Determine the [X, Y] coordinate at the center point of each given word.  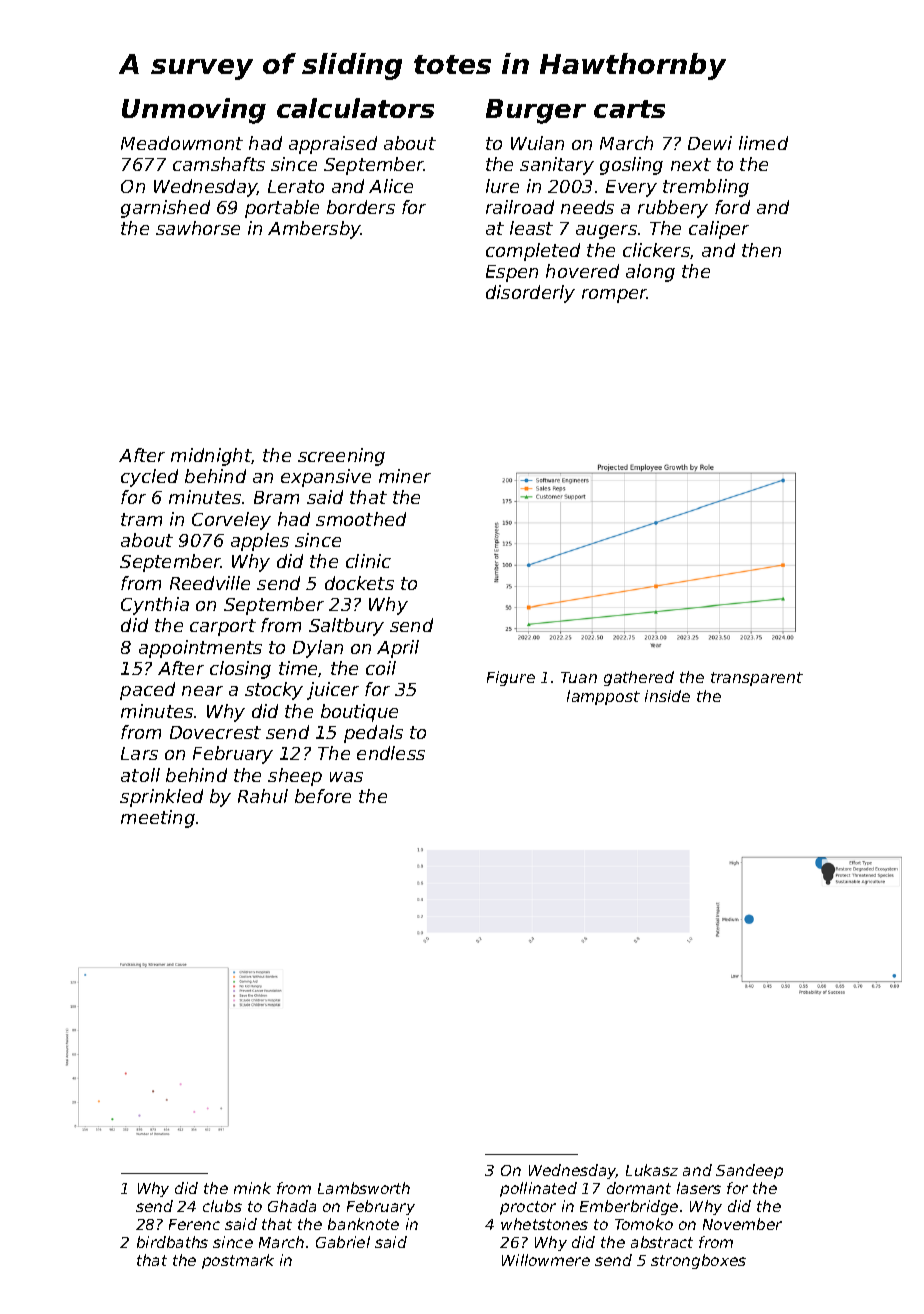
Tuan [579, 677]
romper [614, 296]
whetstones [544, 1224]
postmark [238, 1261]
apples [260, 542]
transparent [757, 679]
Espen [512, 273]
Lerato [296, 186]
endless [391, 753]
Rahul [263, 796]
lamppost [603, 697]
